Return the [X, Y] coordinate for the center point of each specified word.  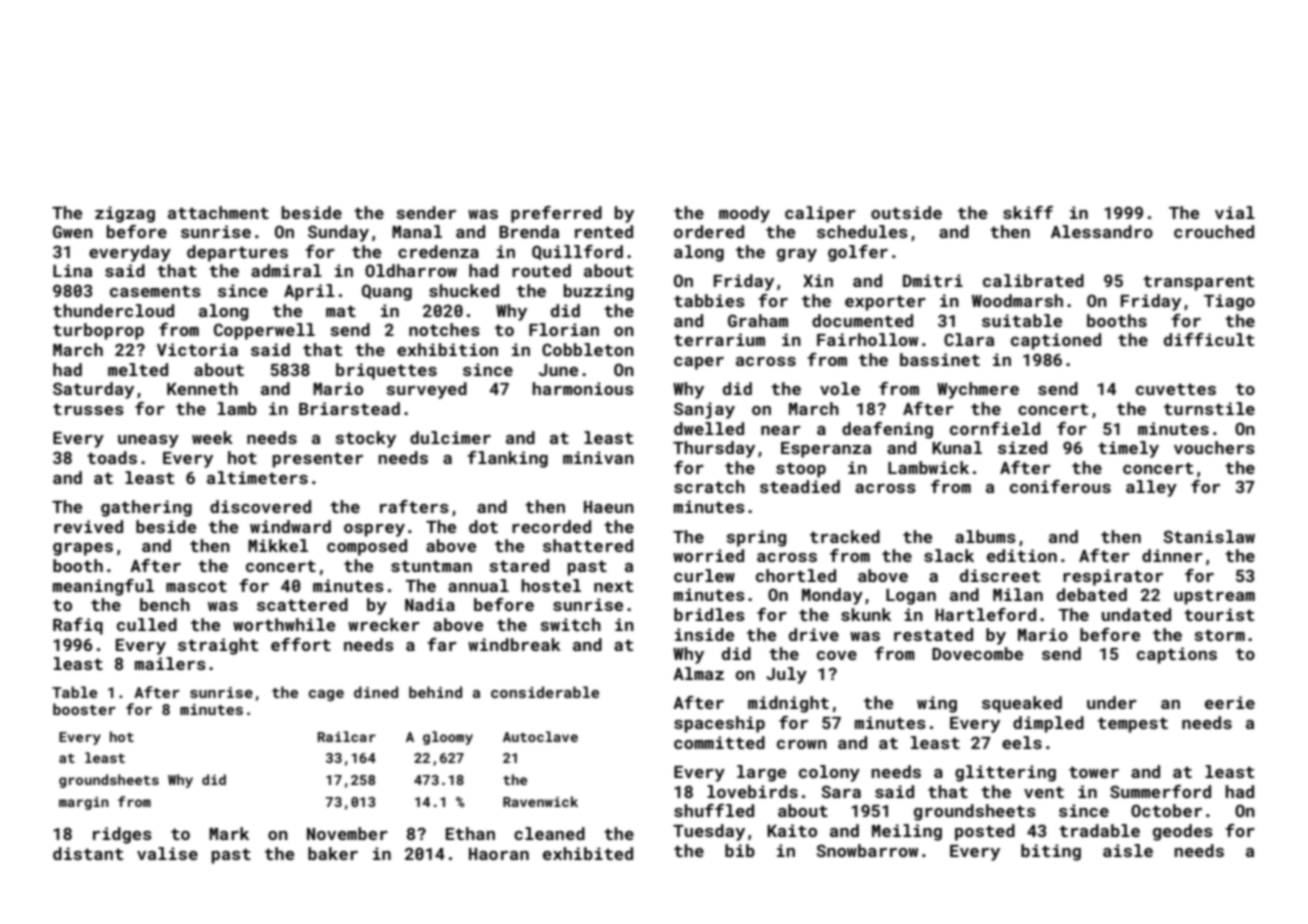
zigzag [125, 214]
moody [744, 214]
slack [949, 555]
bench [165, 604]
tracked [845, 536]
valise [167, 853]
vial [1235, 212]
